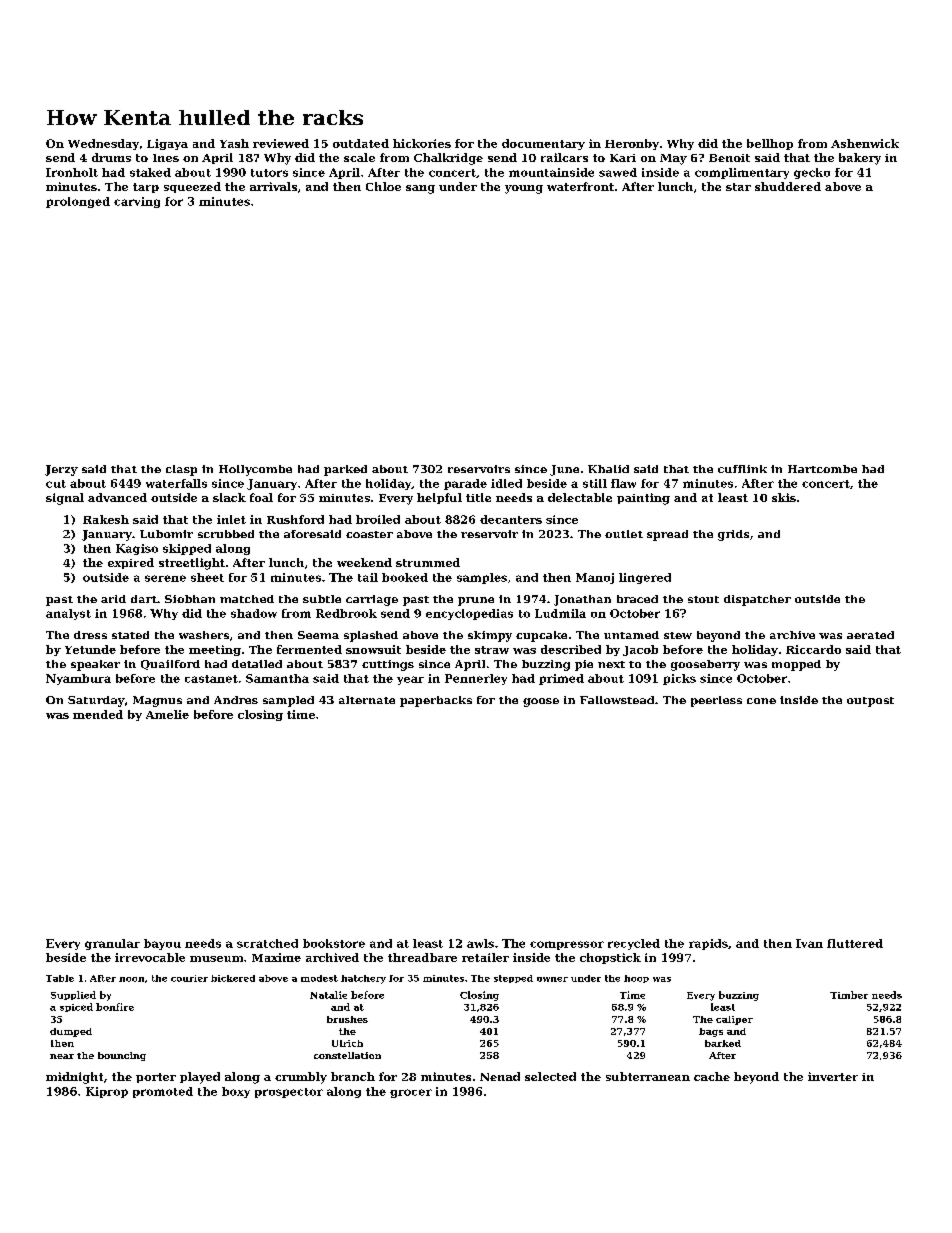 The image size is (952, 1233). What do you see at coordinates (733, 535) in the screenshot?
I see `grids` at bounding box center [733, 535].
